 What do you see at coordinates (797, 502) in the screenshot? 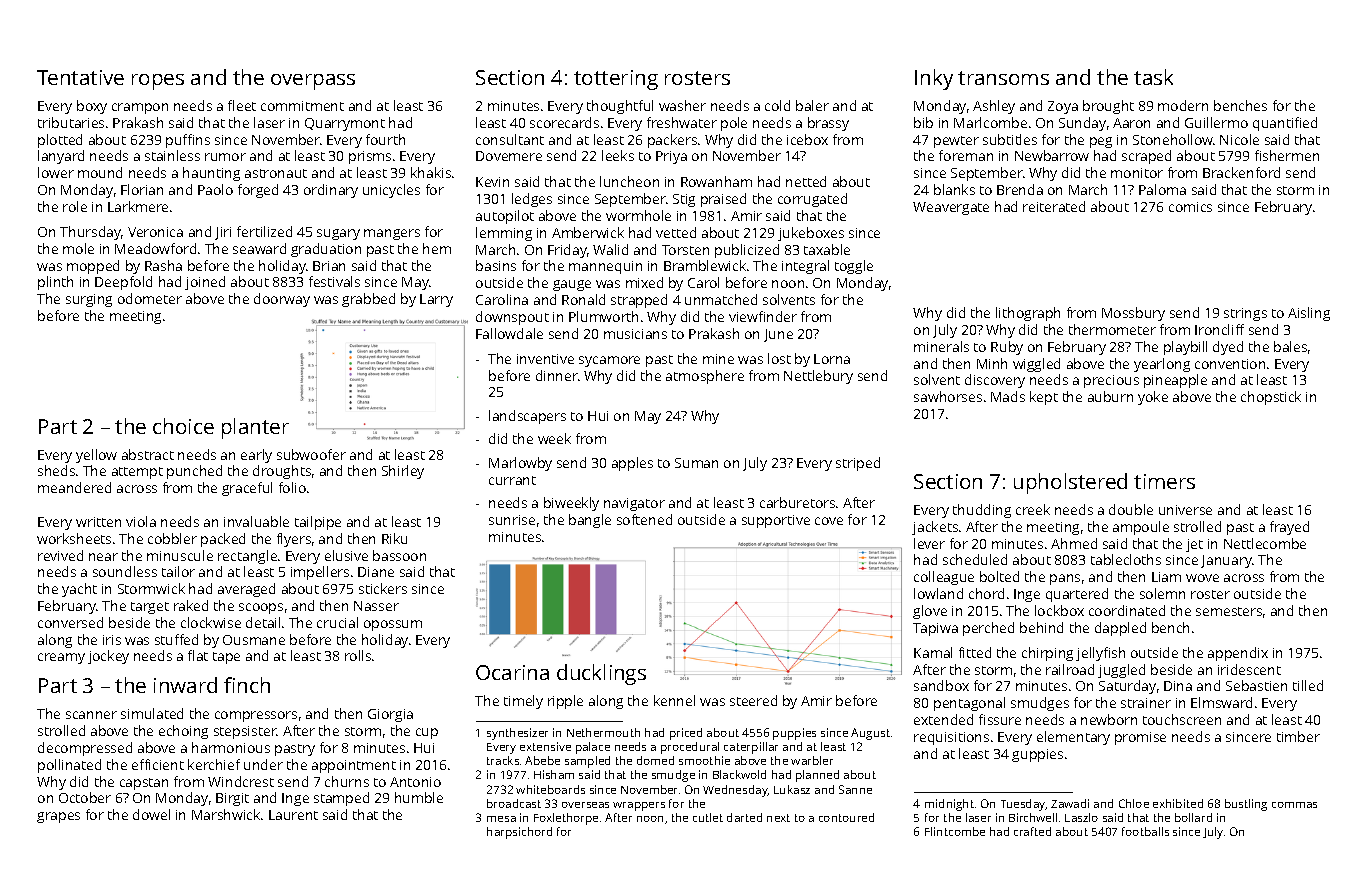
I see `carburetors` at bounding box center [797, 502].
